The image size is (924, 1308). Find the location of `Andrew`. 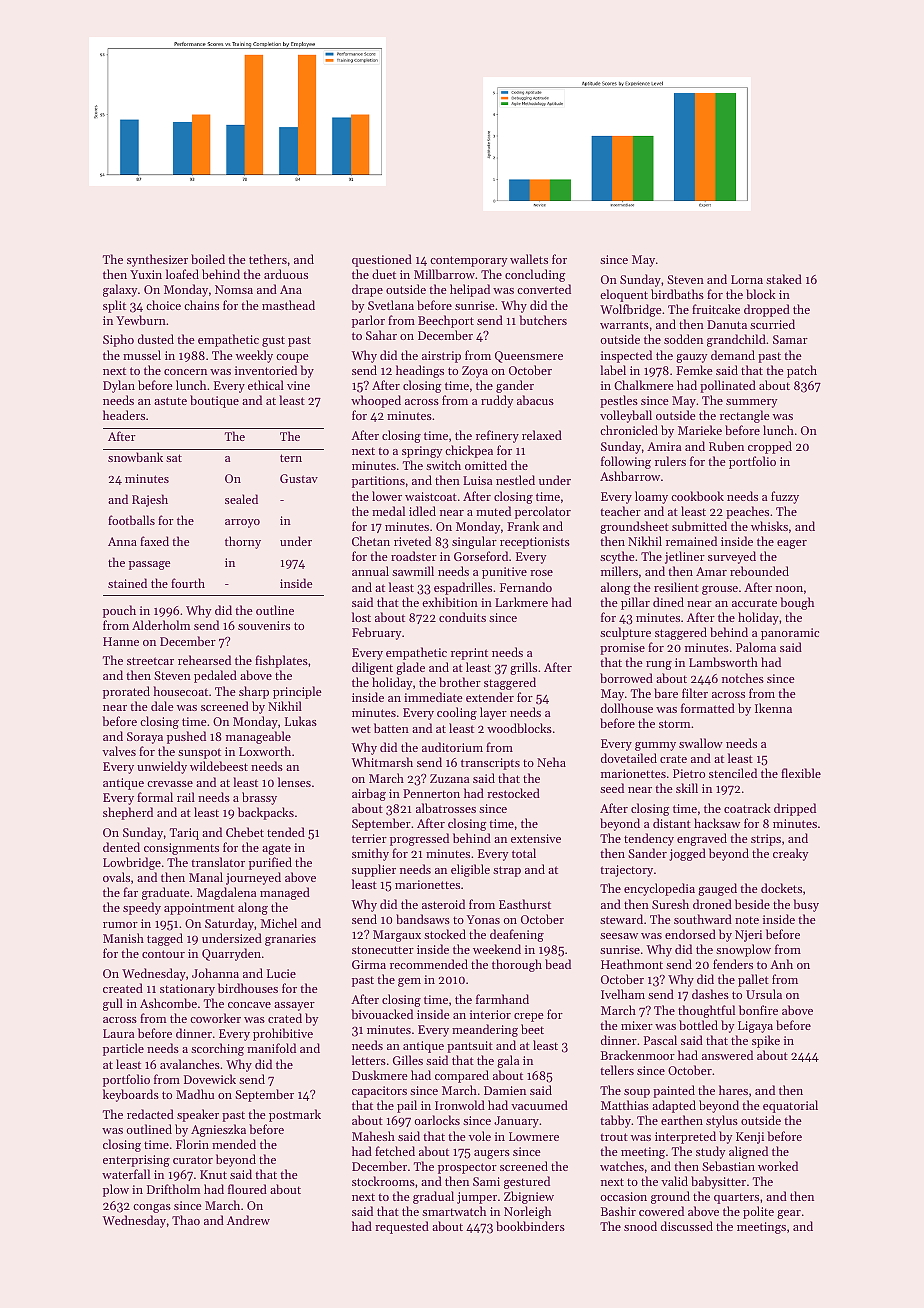

Andrew is located at coordinates (248, 1220).
